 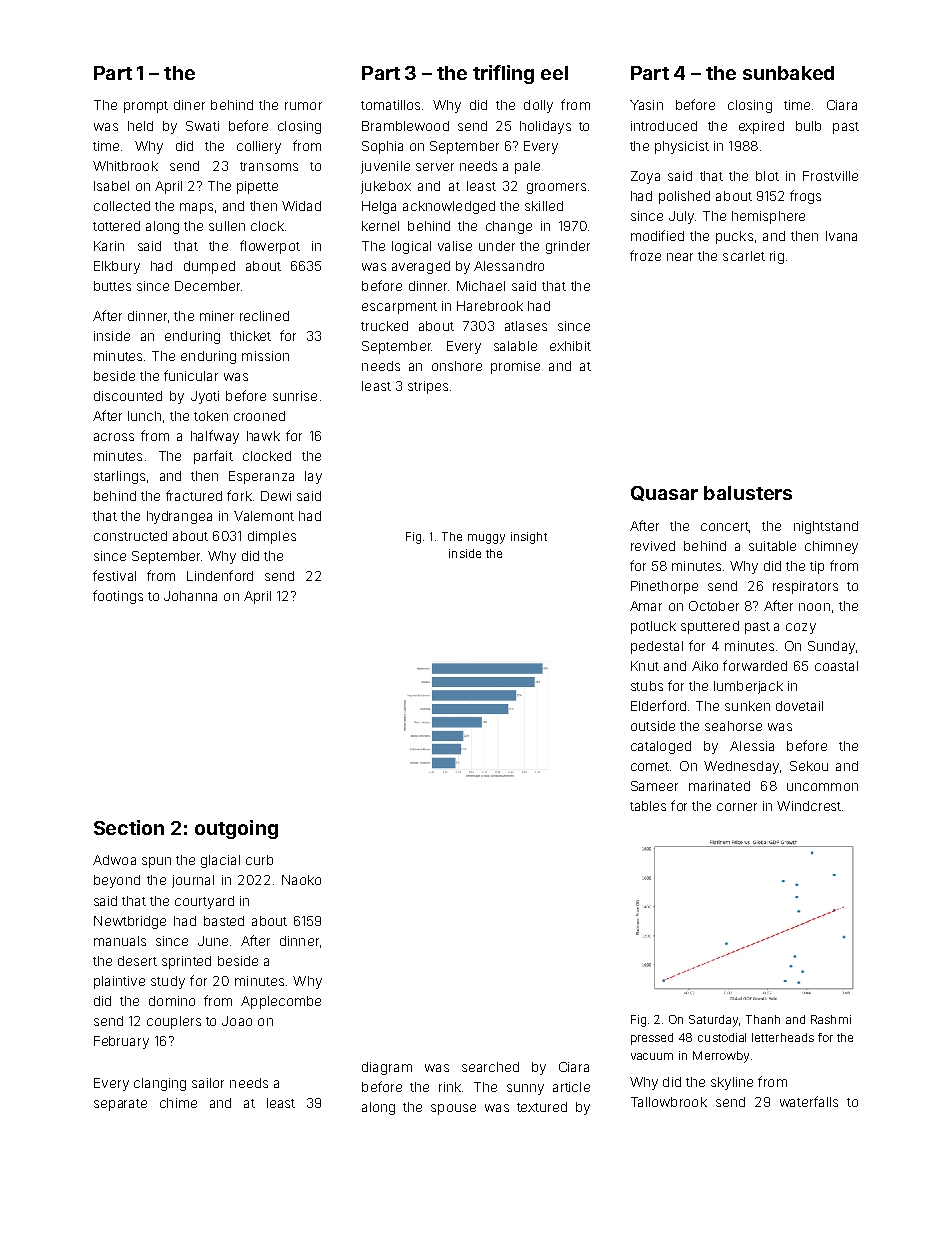 I want to click on Naoko, so click(x=301, y=880).
